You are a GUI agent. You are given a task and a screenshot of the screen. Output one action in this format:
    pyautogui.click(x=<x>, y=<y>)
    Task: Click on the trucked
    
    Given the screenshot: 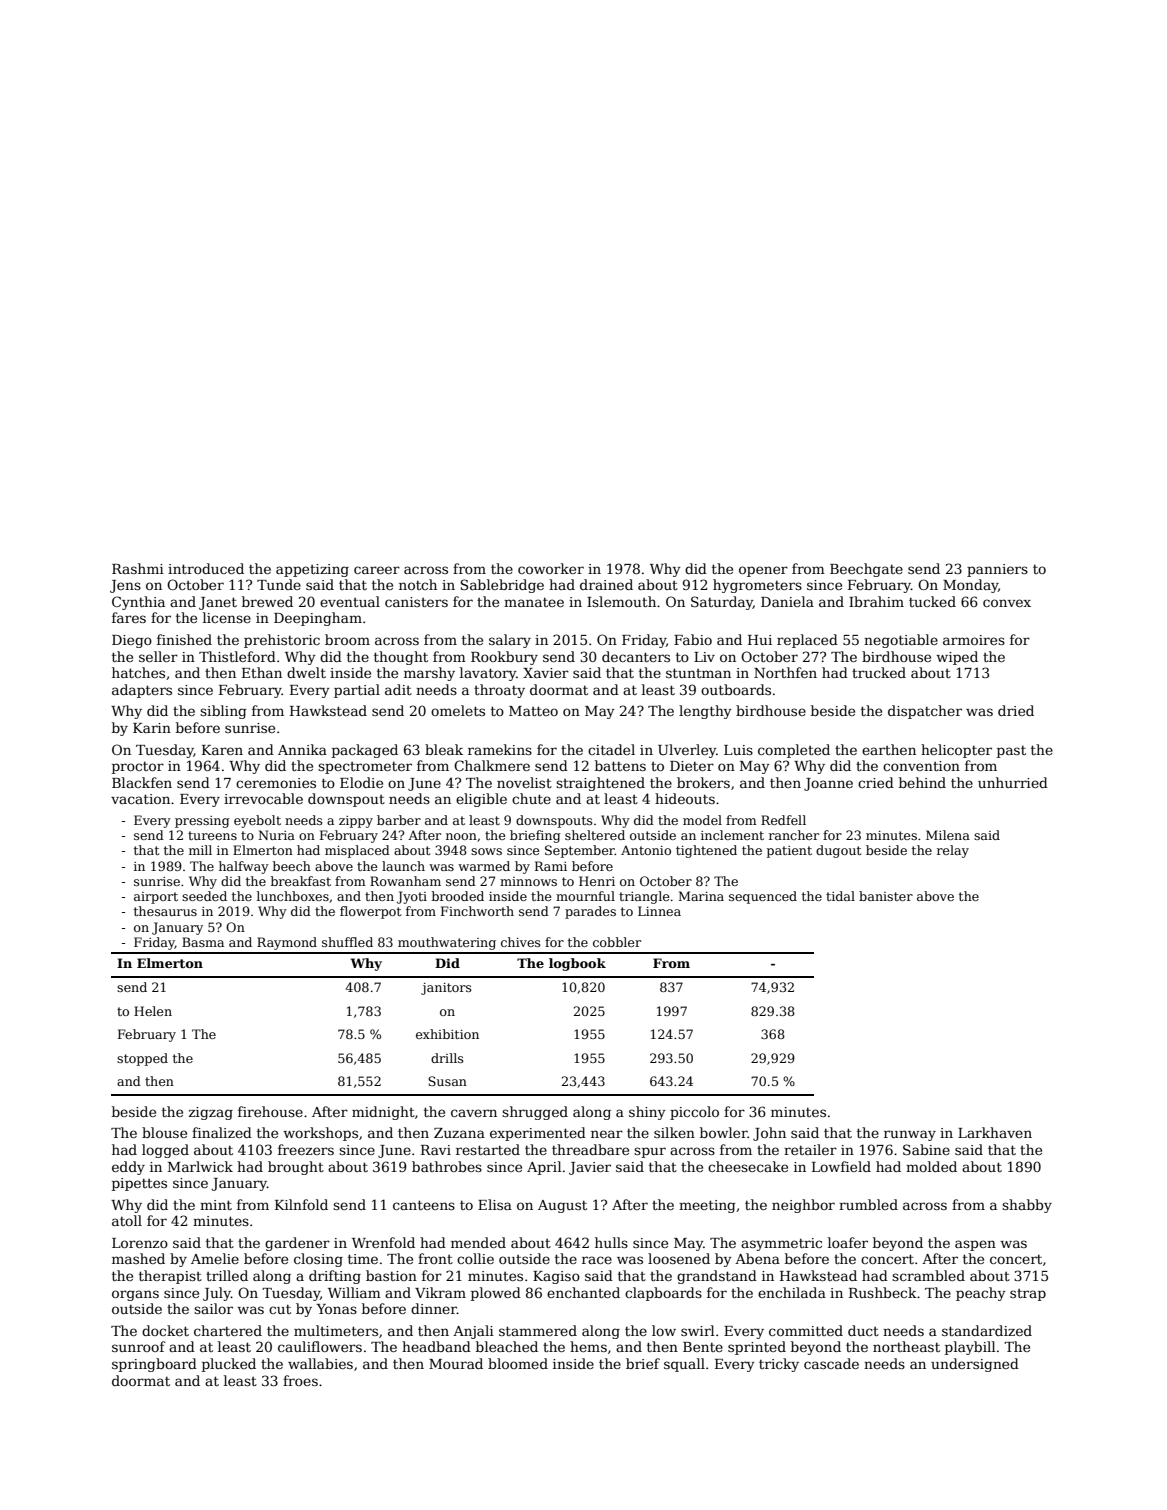 What is the action you would take?
    pyautogui.click(x=879, y=672)
